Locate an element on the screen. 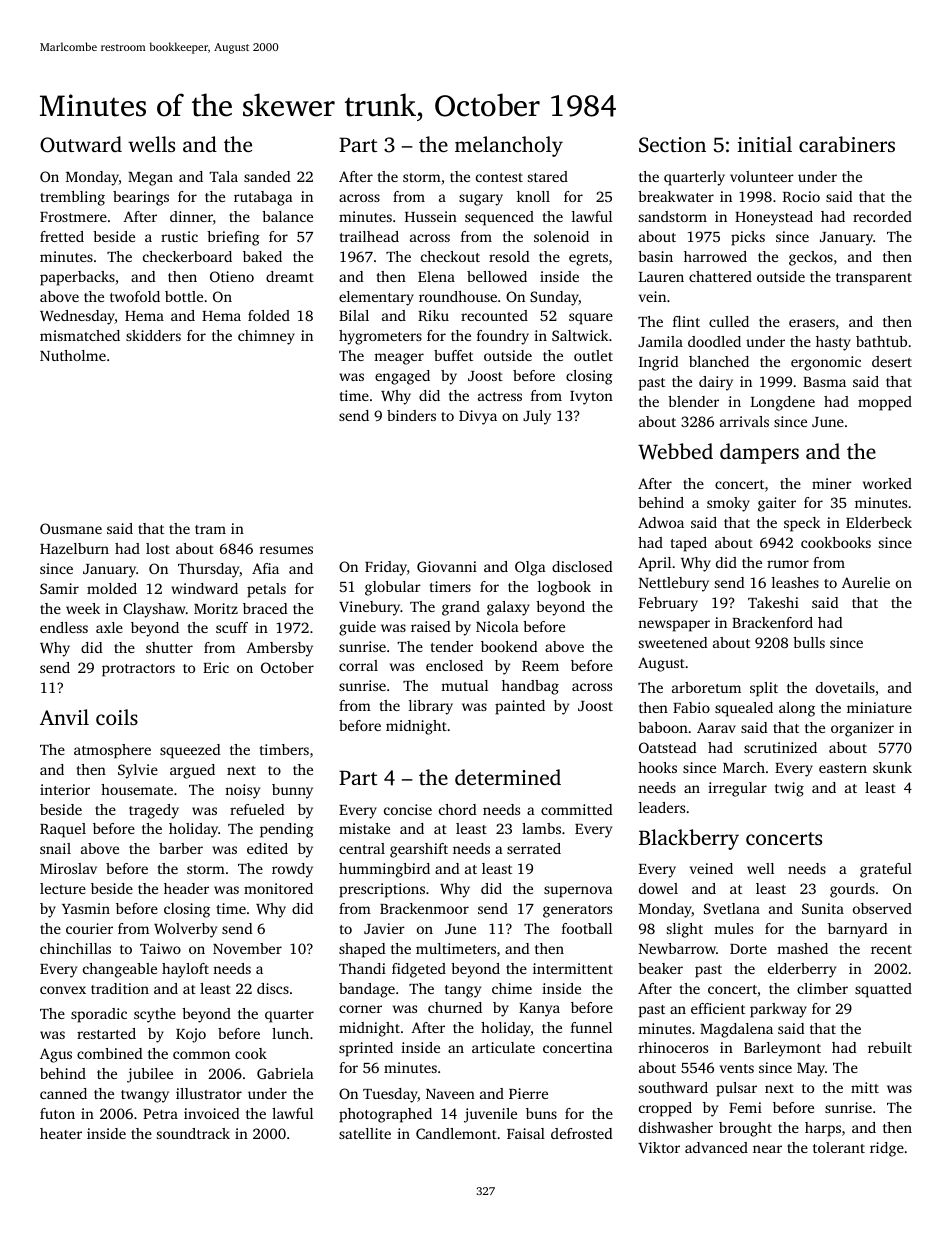 Image resolution: width=952 pixels, height=1233 pixels. Adwoa is located at coordinates (661, 522).
